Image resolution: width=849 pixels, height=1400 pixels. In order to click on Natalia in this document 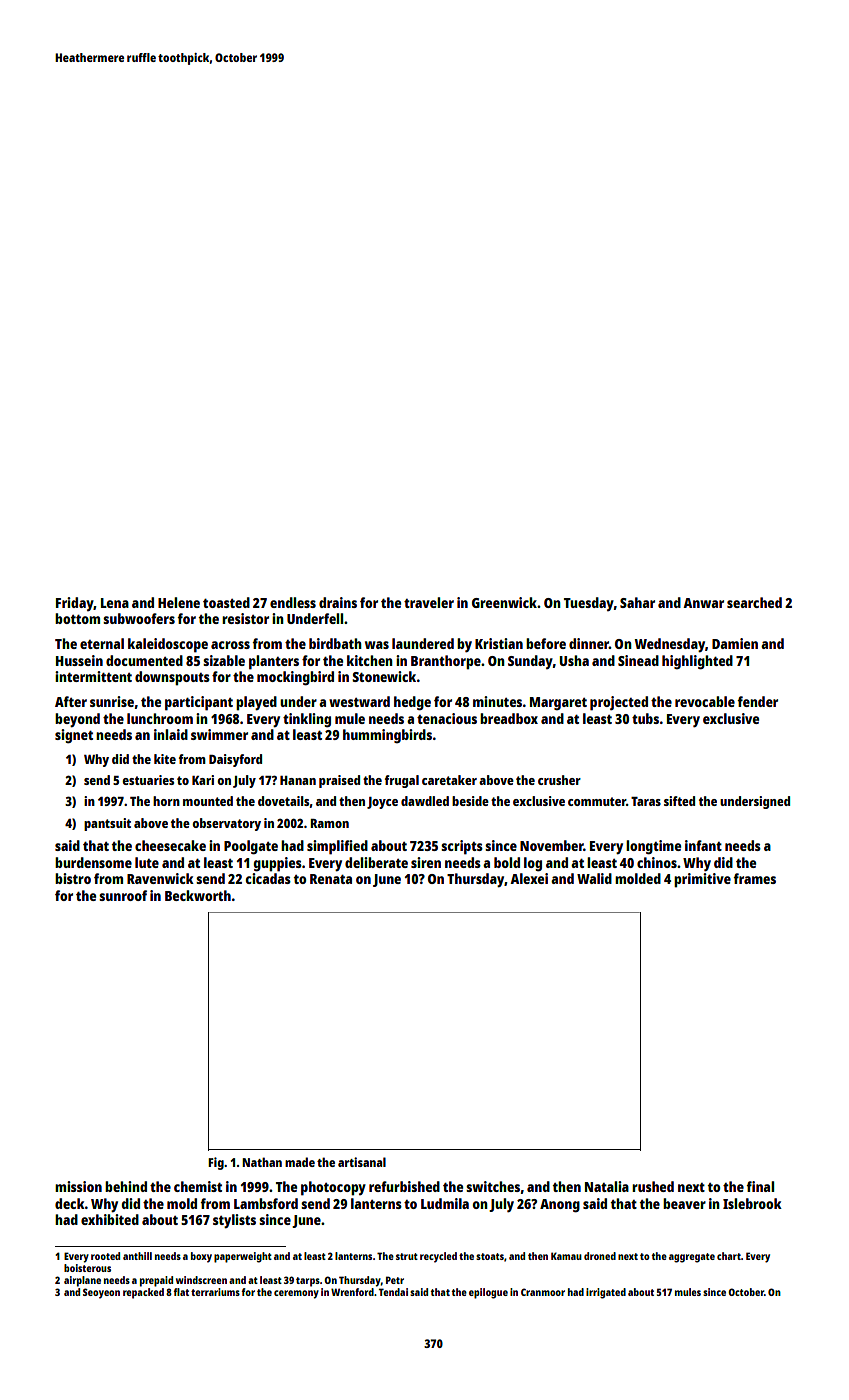, I will do `click(607, 1186)`.
